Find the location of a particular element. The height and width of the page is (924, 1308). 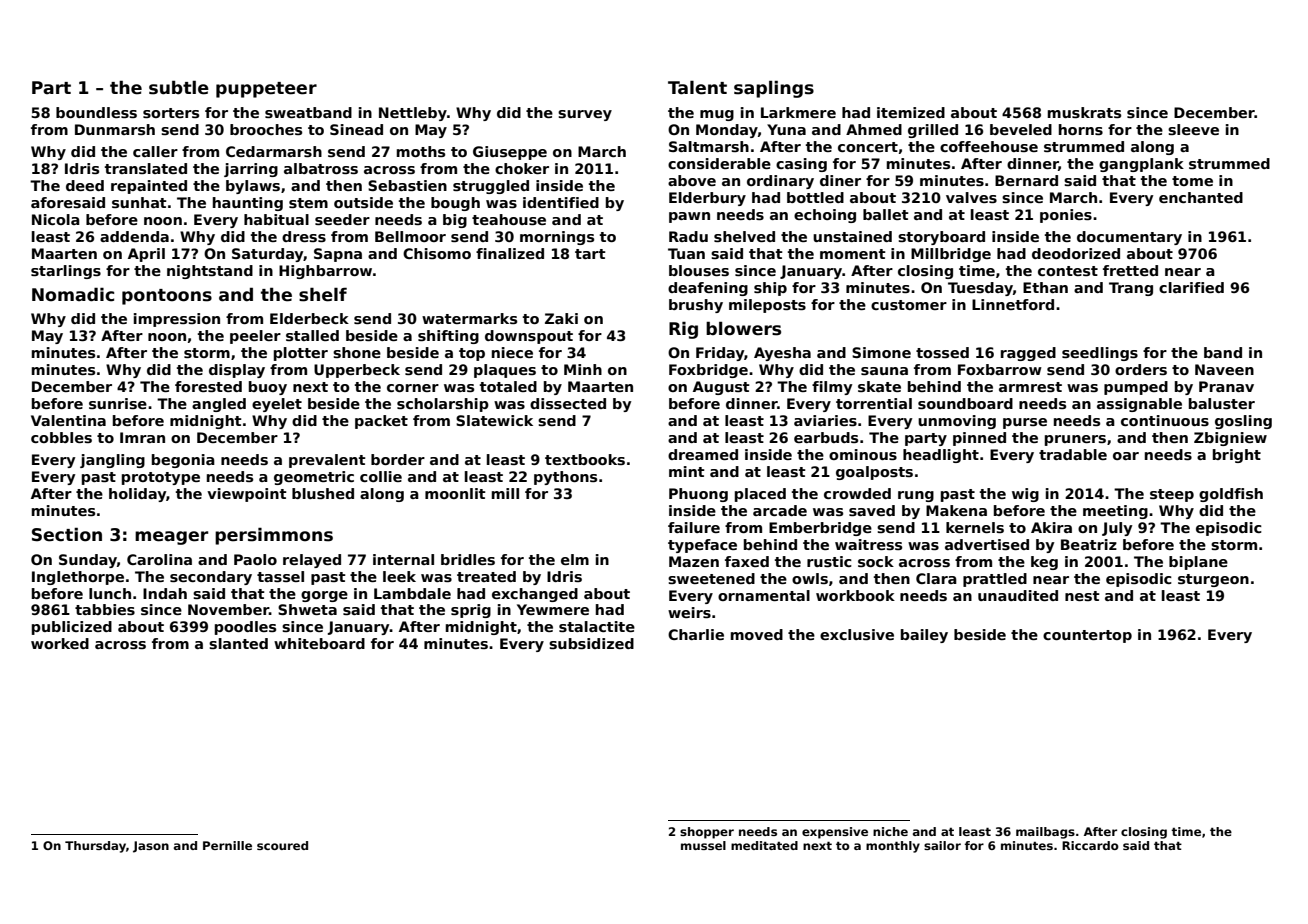

begonia is located at coordinates (183, 461).
